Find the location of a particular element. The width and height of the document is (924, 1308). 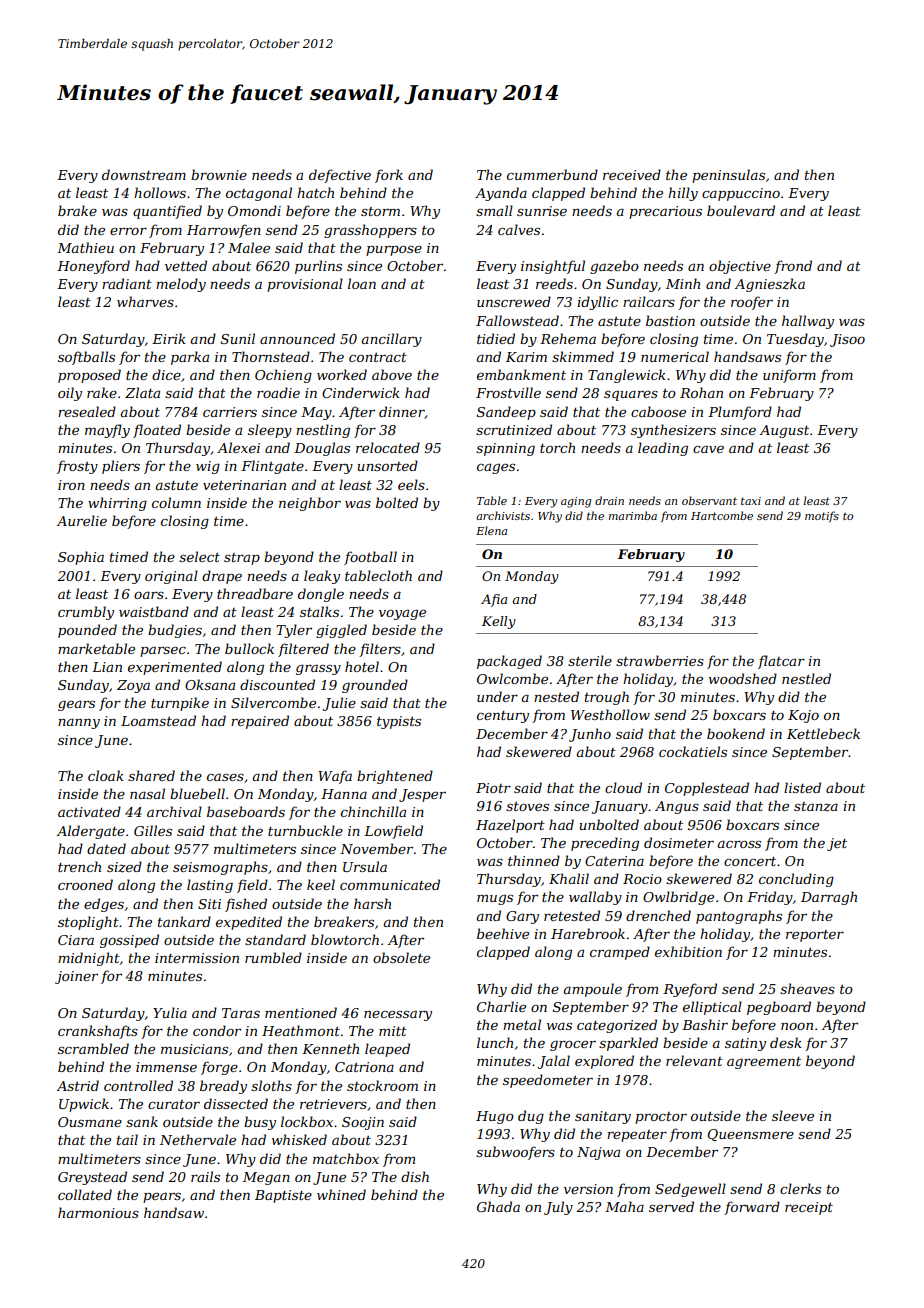

strap is located at coordinates (242, 559).
